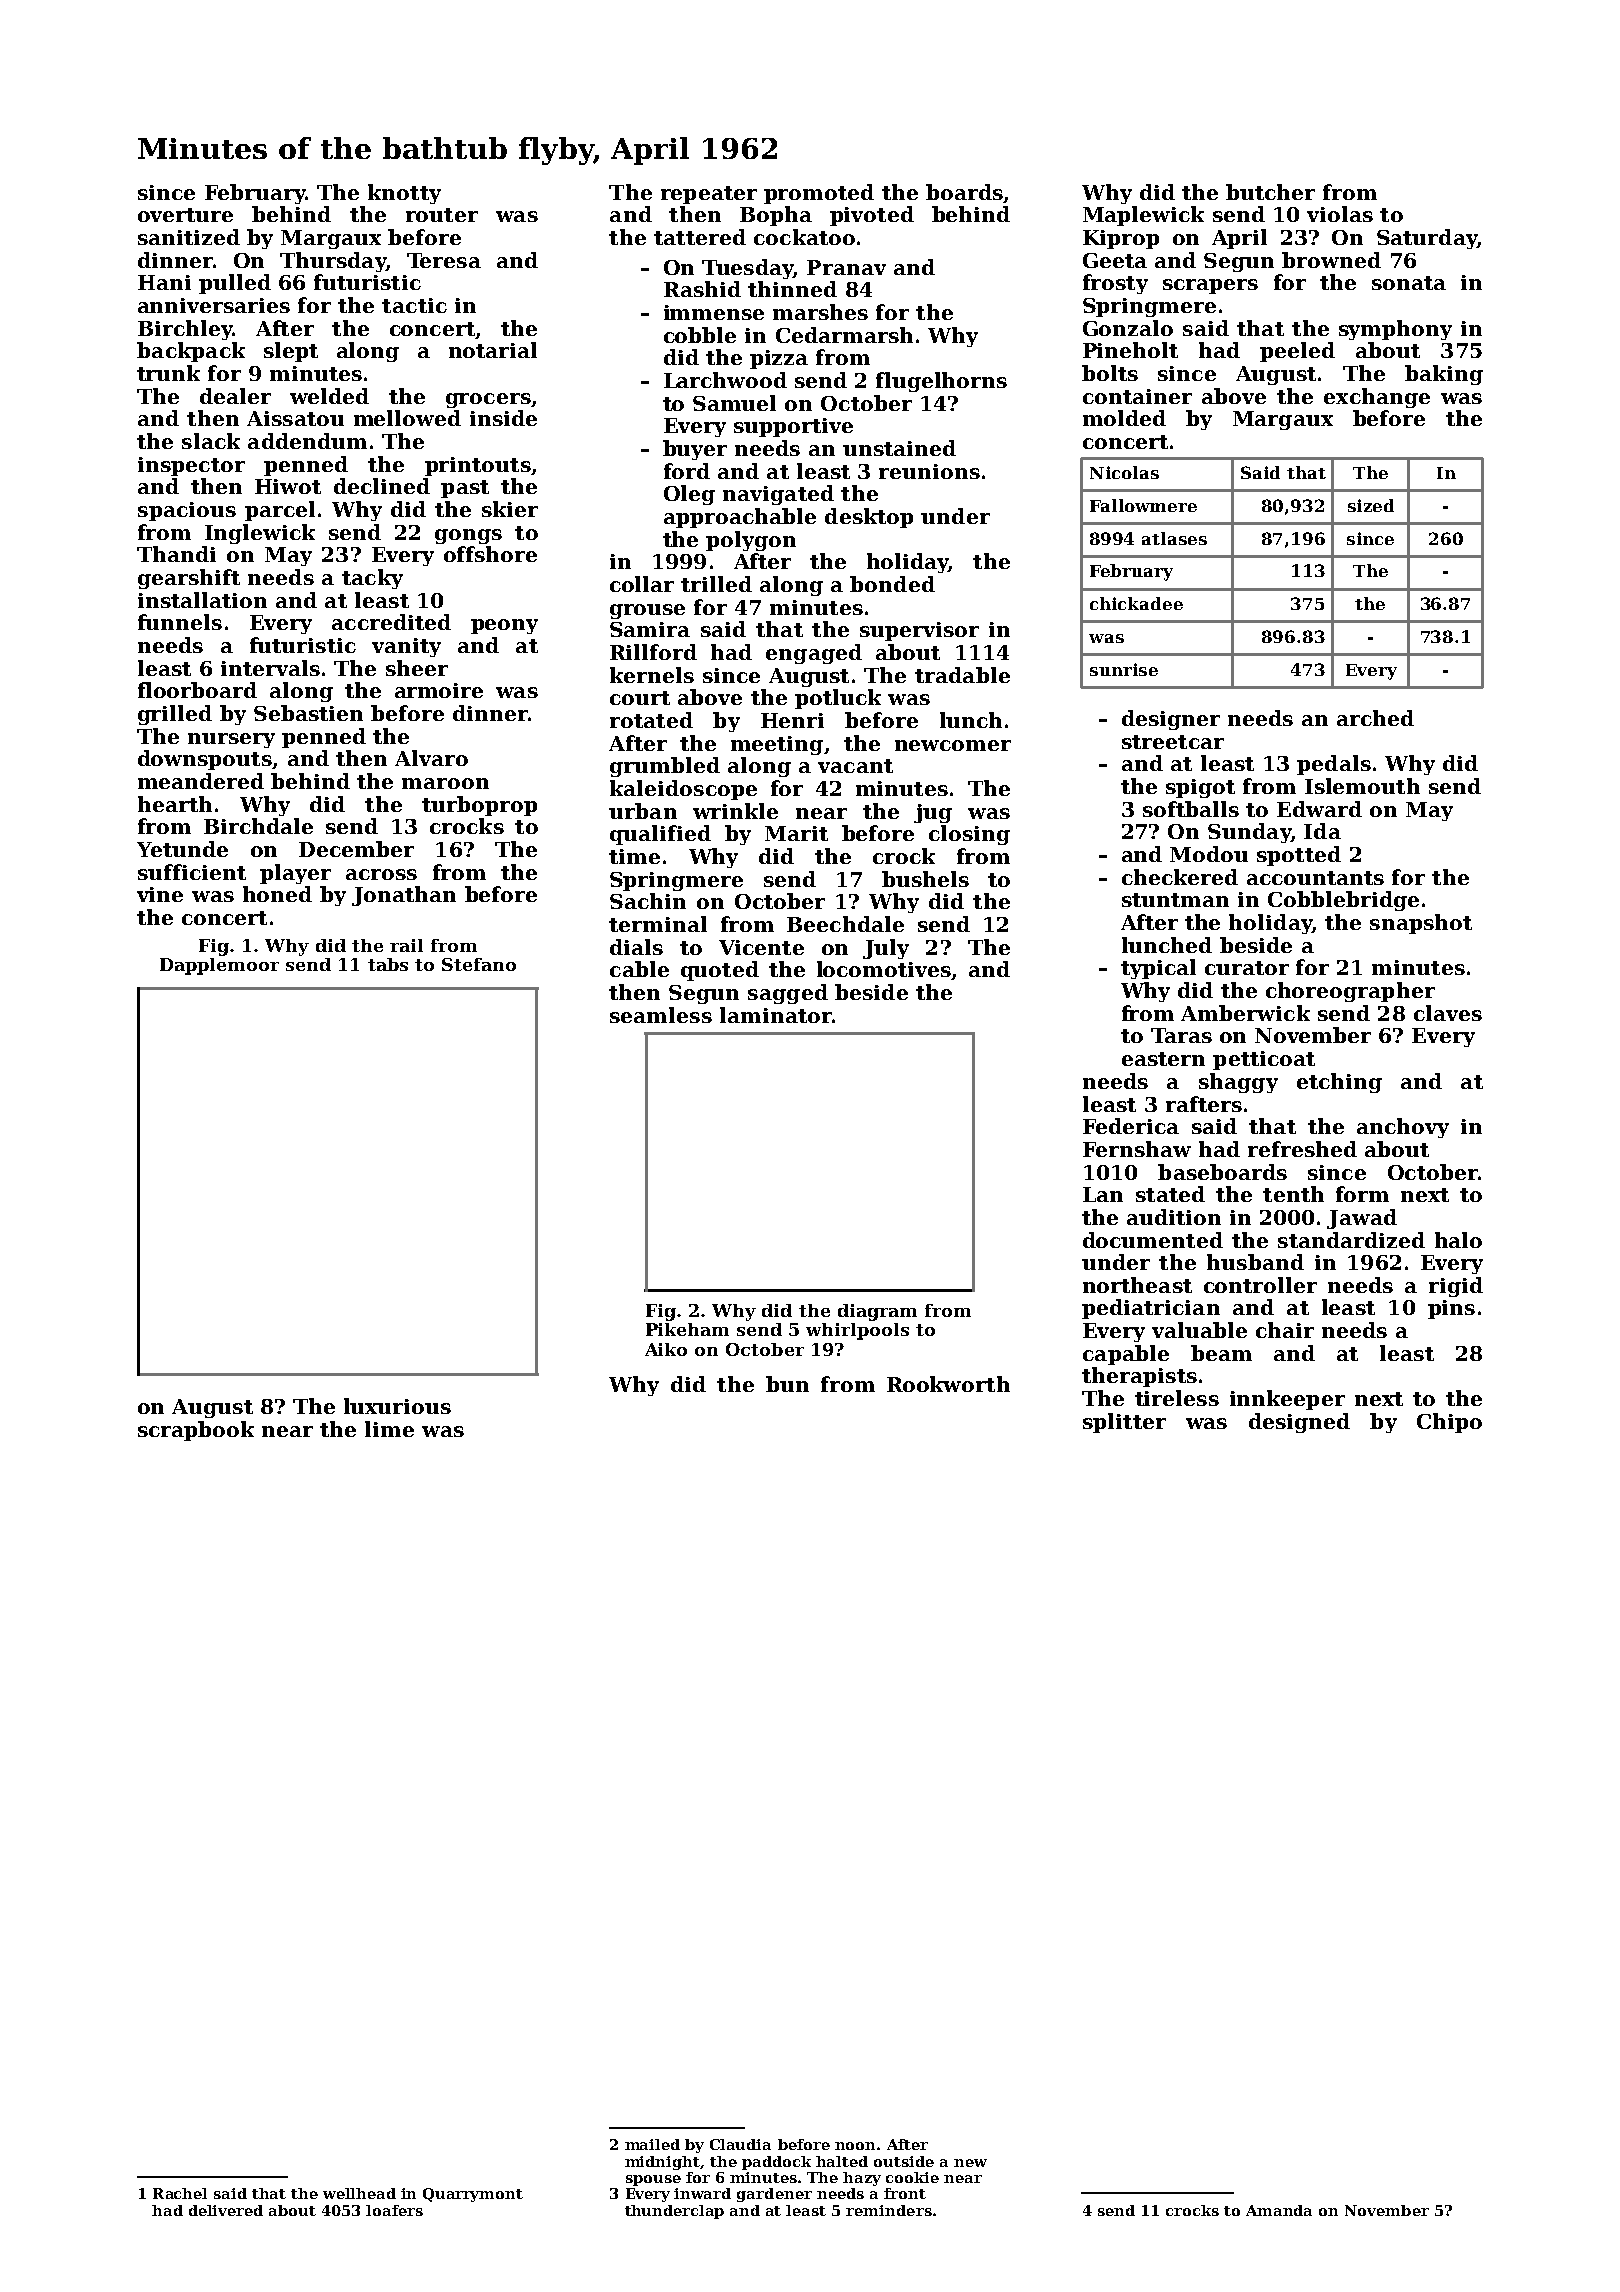 Image resolution: width=1620 pixels, height=2292 pixels. Describe the element at coordinates (904, 2161) in the screenshot. I see `outside` at that location.
